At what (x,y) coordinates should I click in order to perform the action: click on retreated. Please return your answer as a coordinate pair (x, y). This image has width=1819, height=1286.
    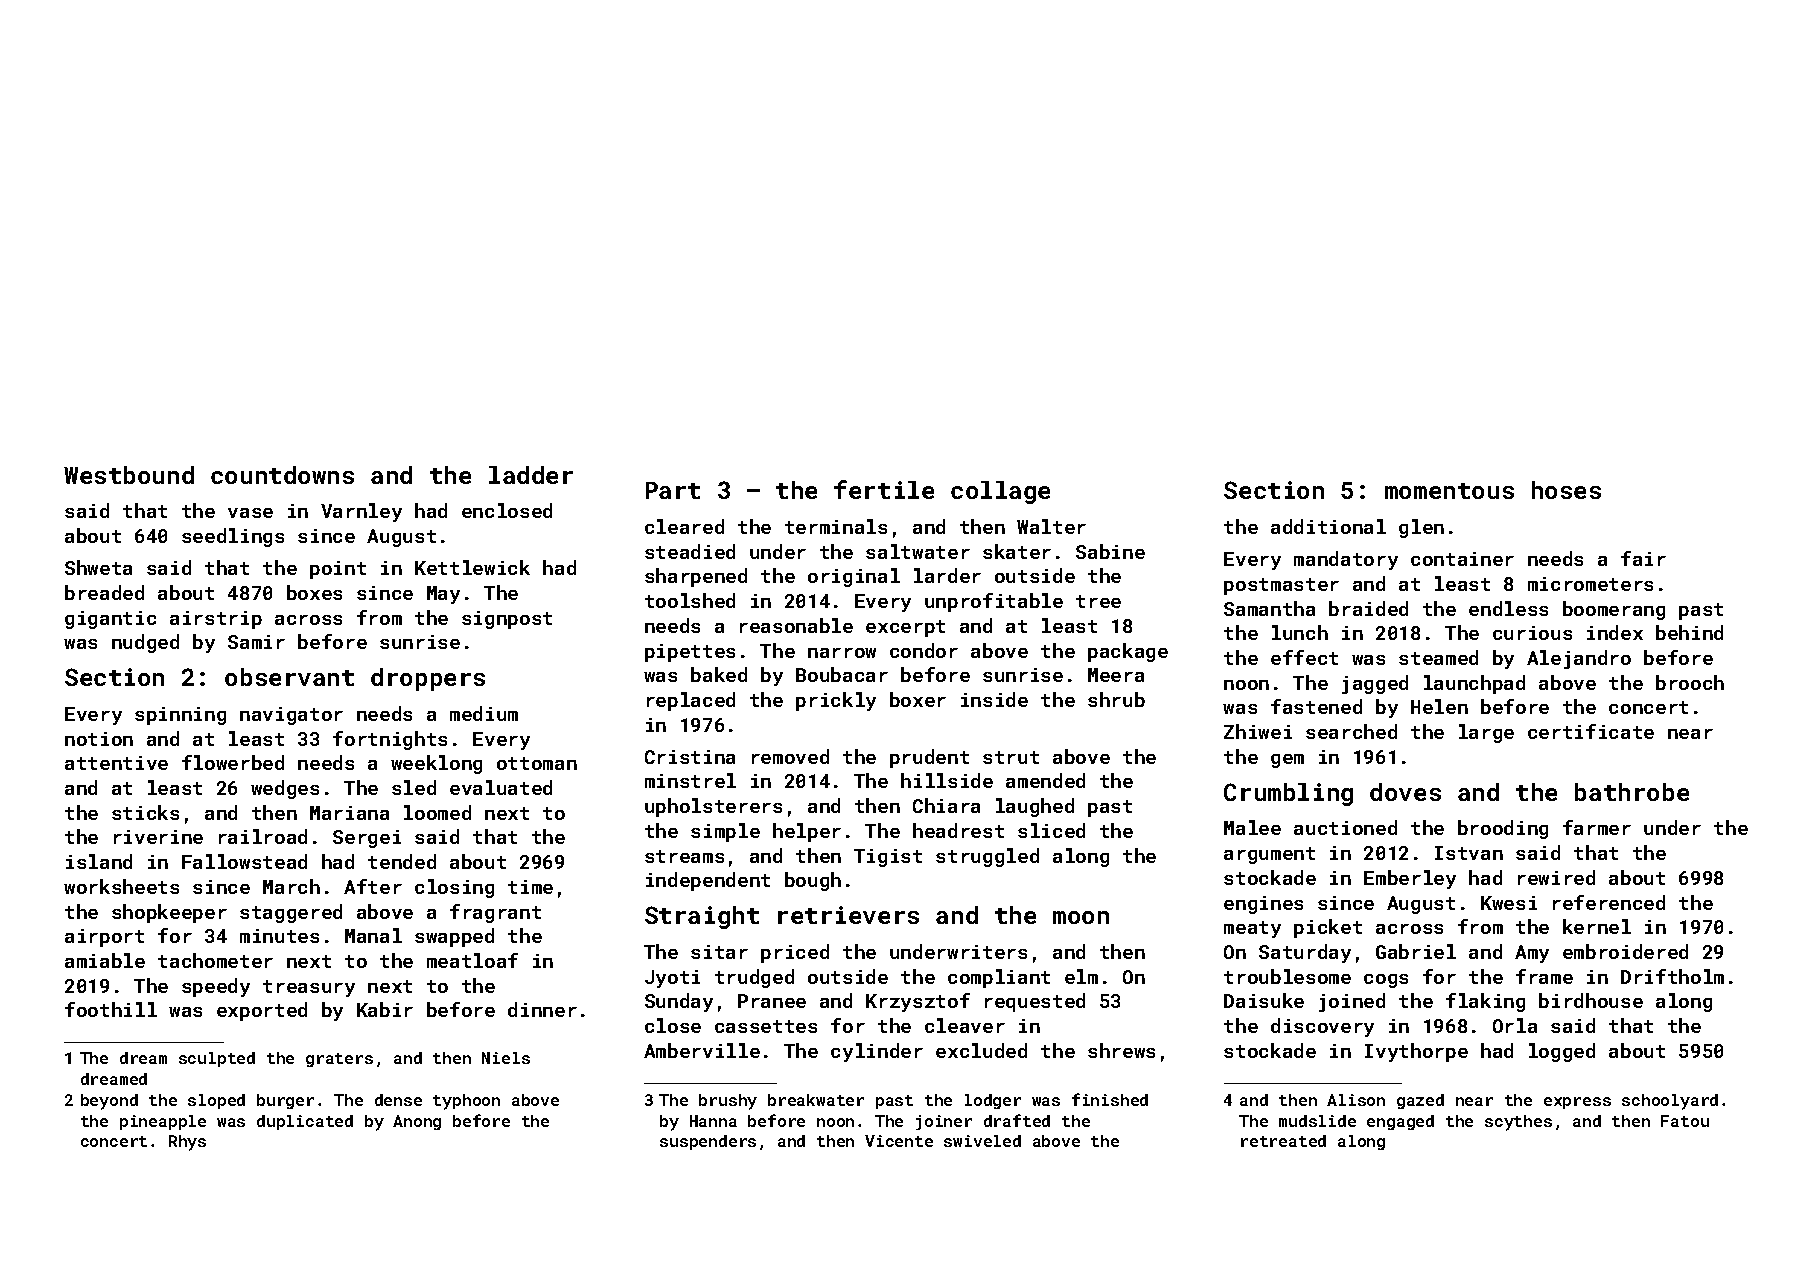
    Looking at the image, I should click on (1283, 1141).
